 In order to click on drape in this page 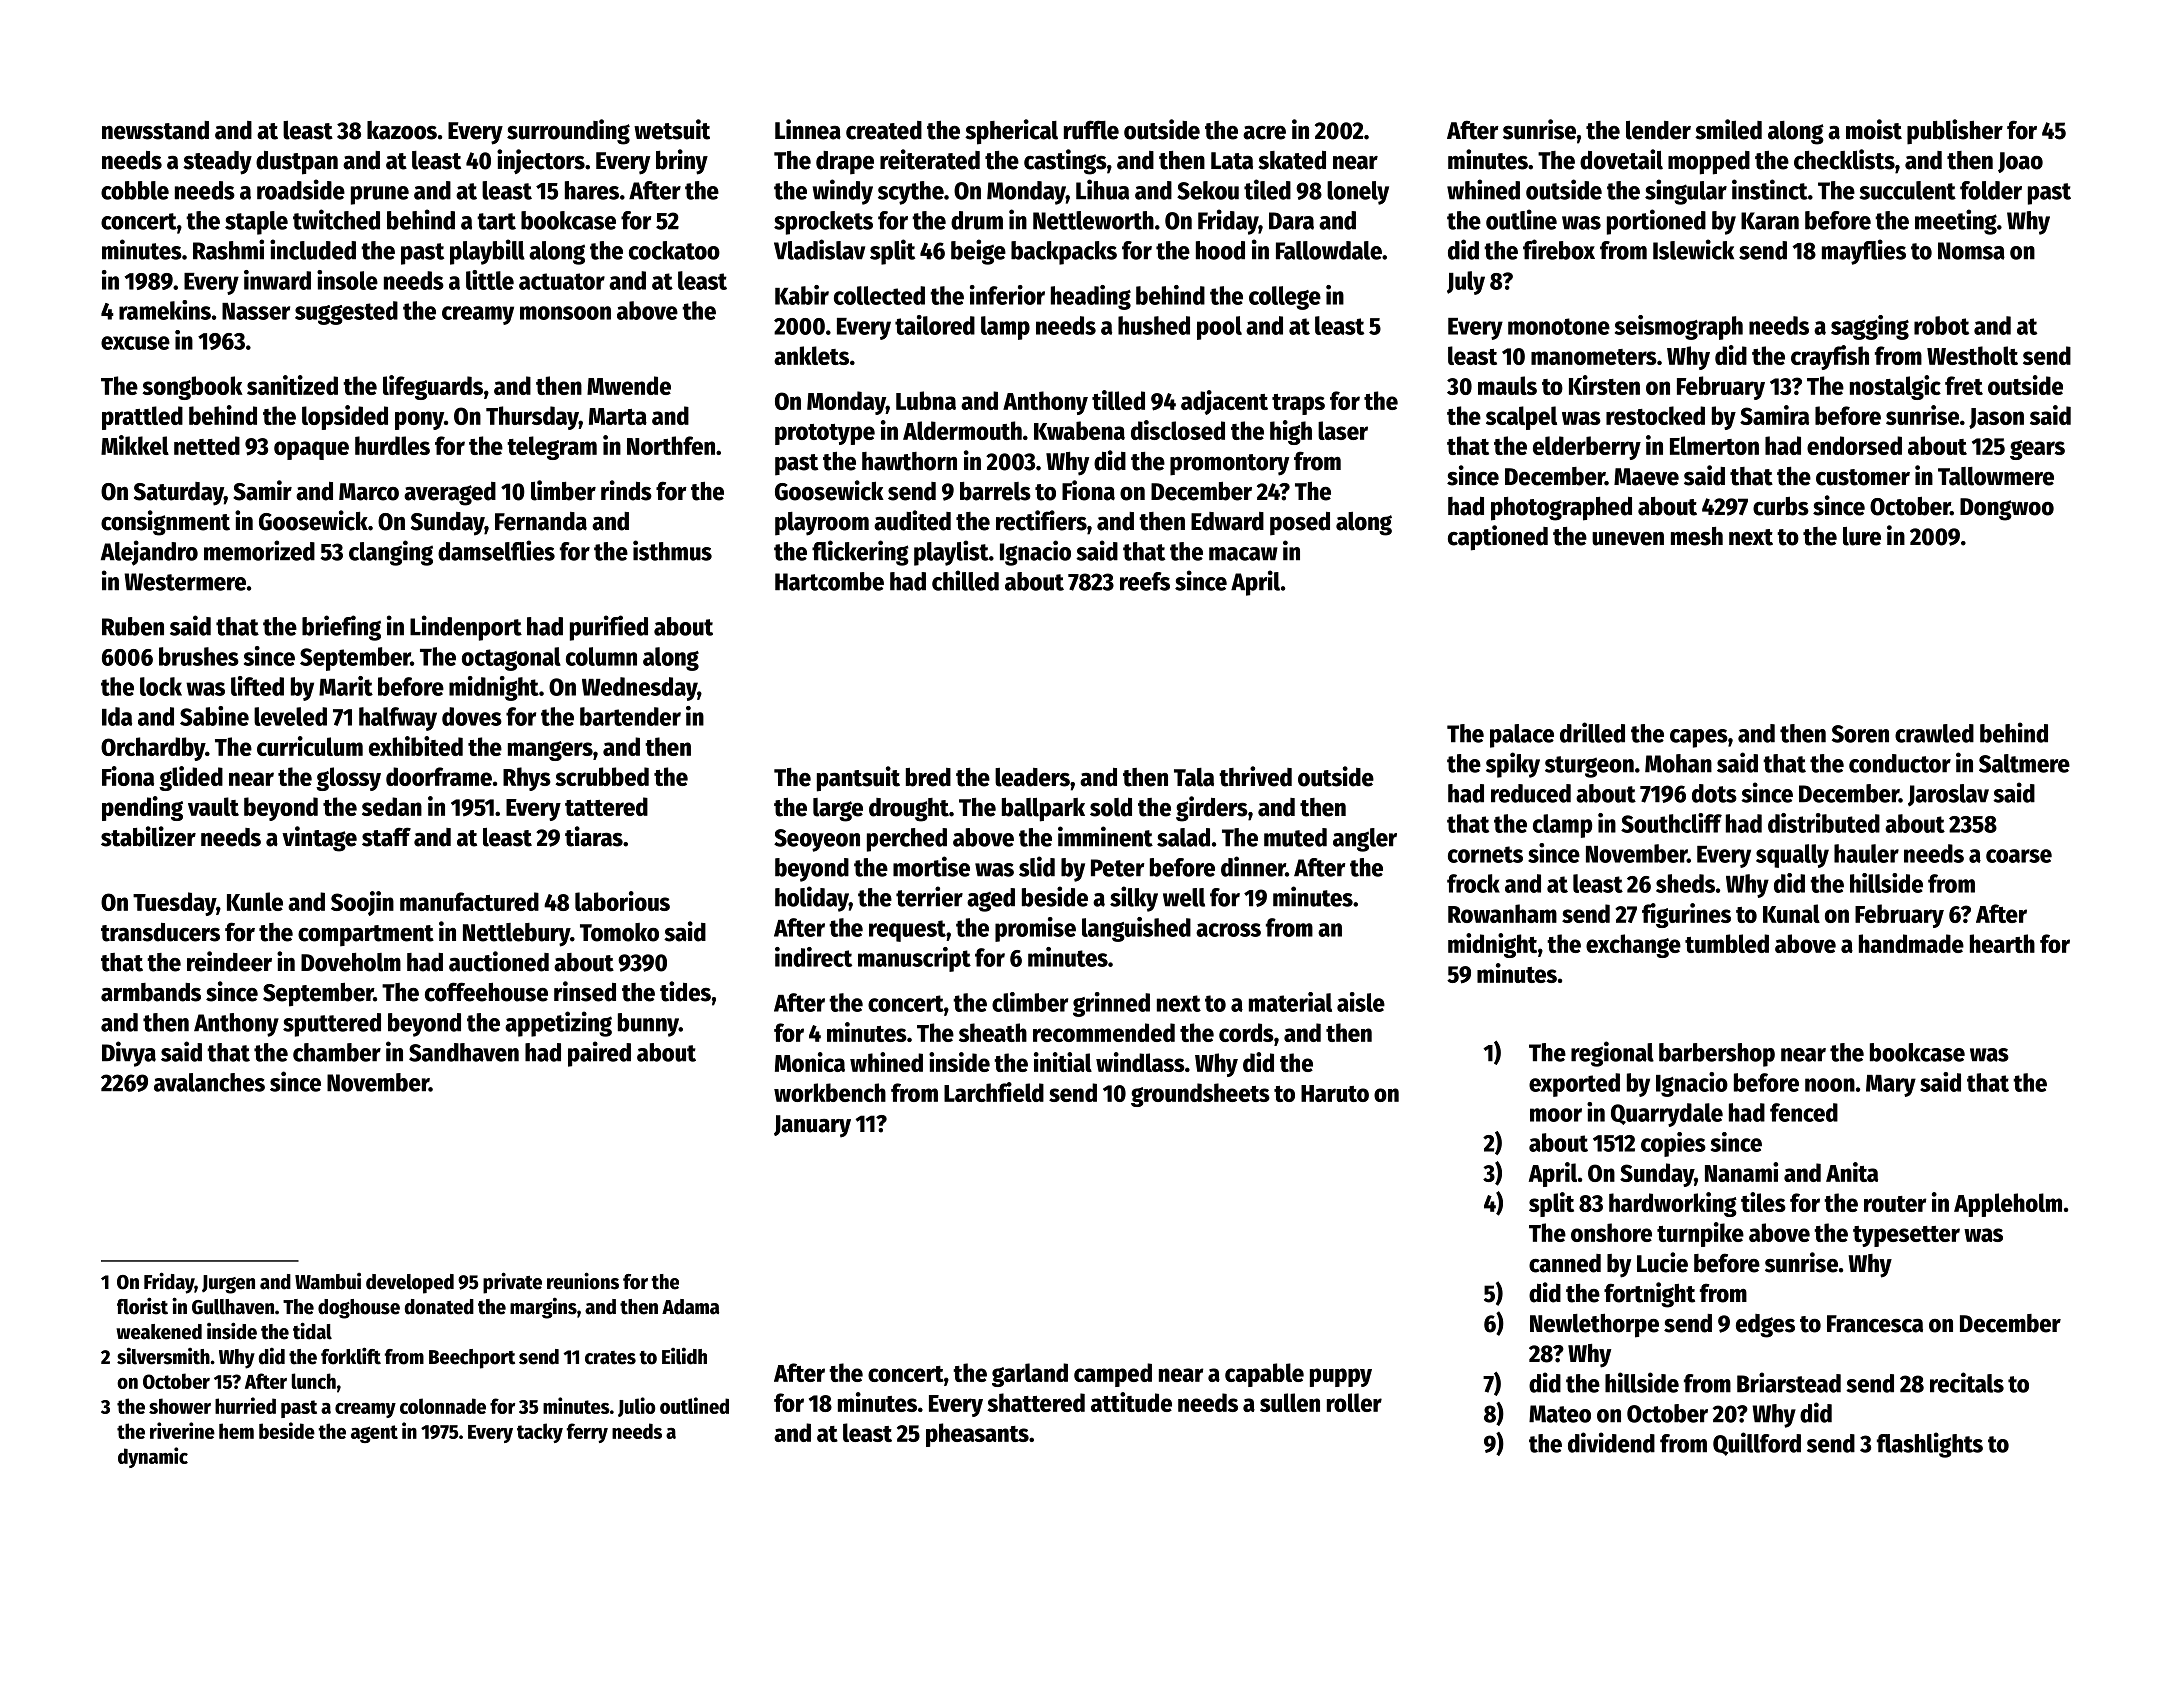, I will do `click(845, 163)`.
